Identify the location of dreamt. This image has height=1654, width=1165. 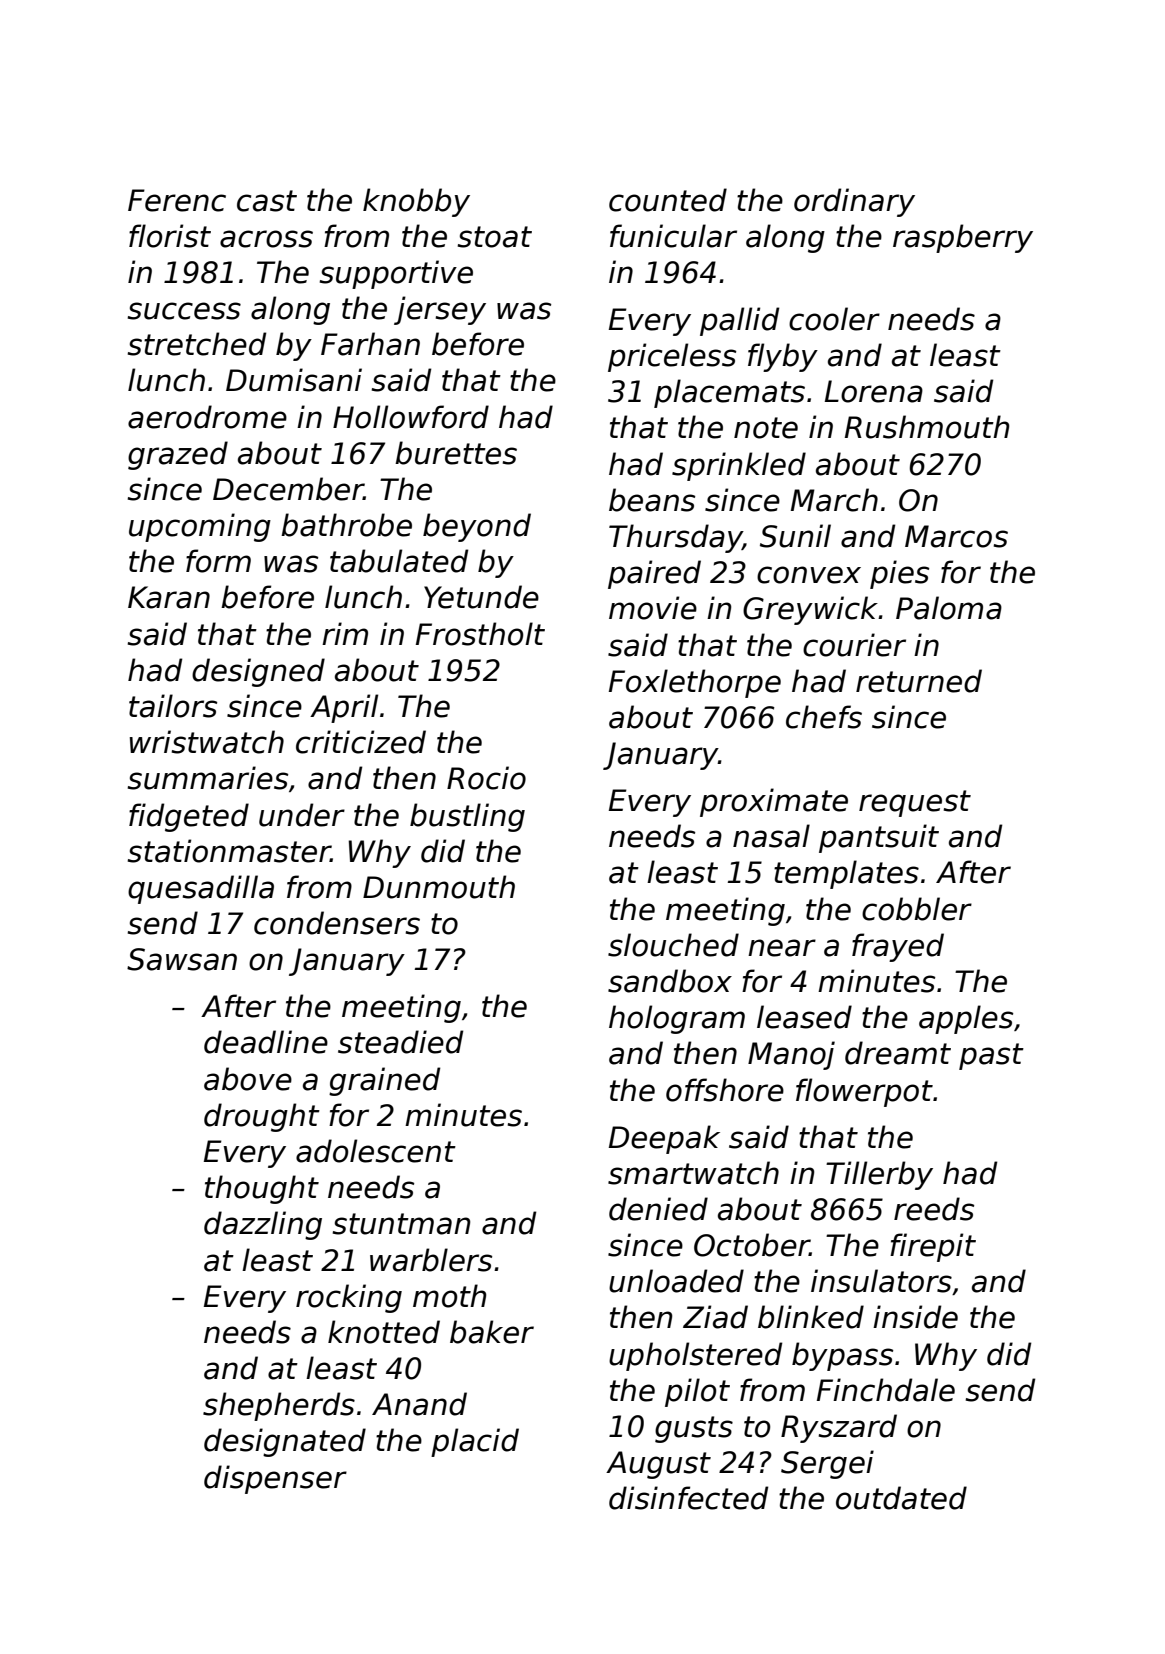
(898, 1053).
